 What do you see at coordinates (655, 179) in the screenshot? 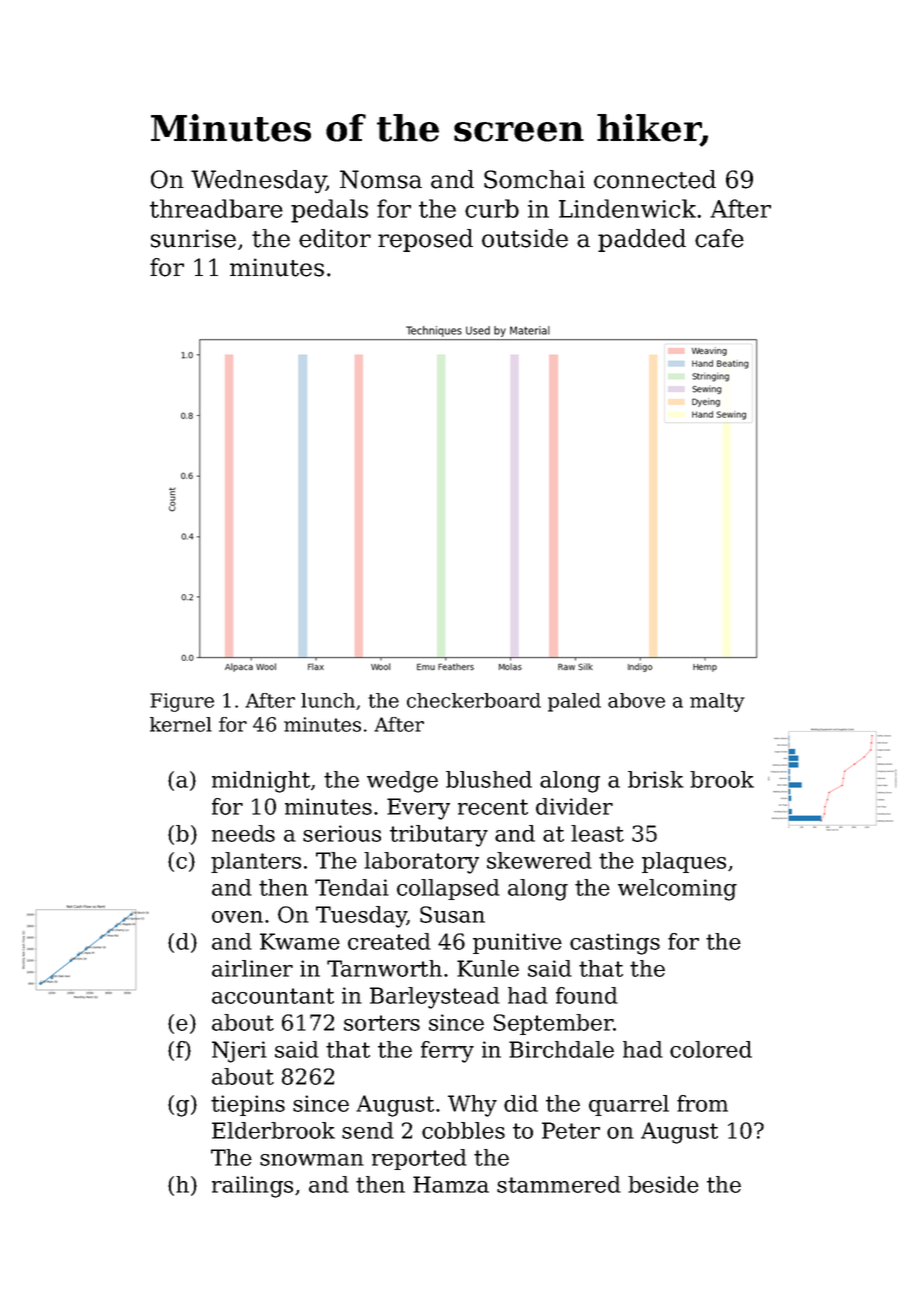
I see `connected` at bounding box center [655, 179].
